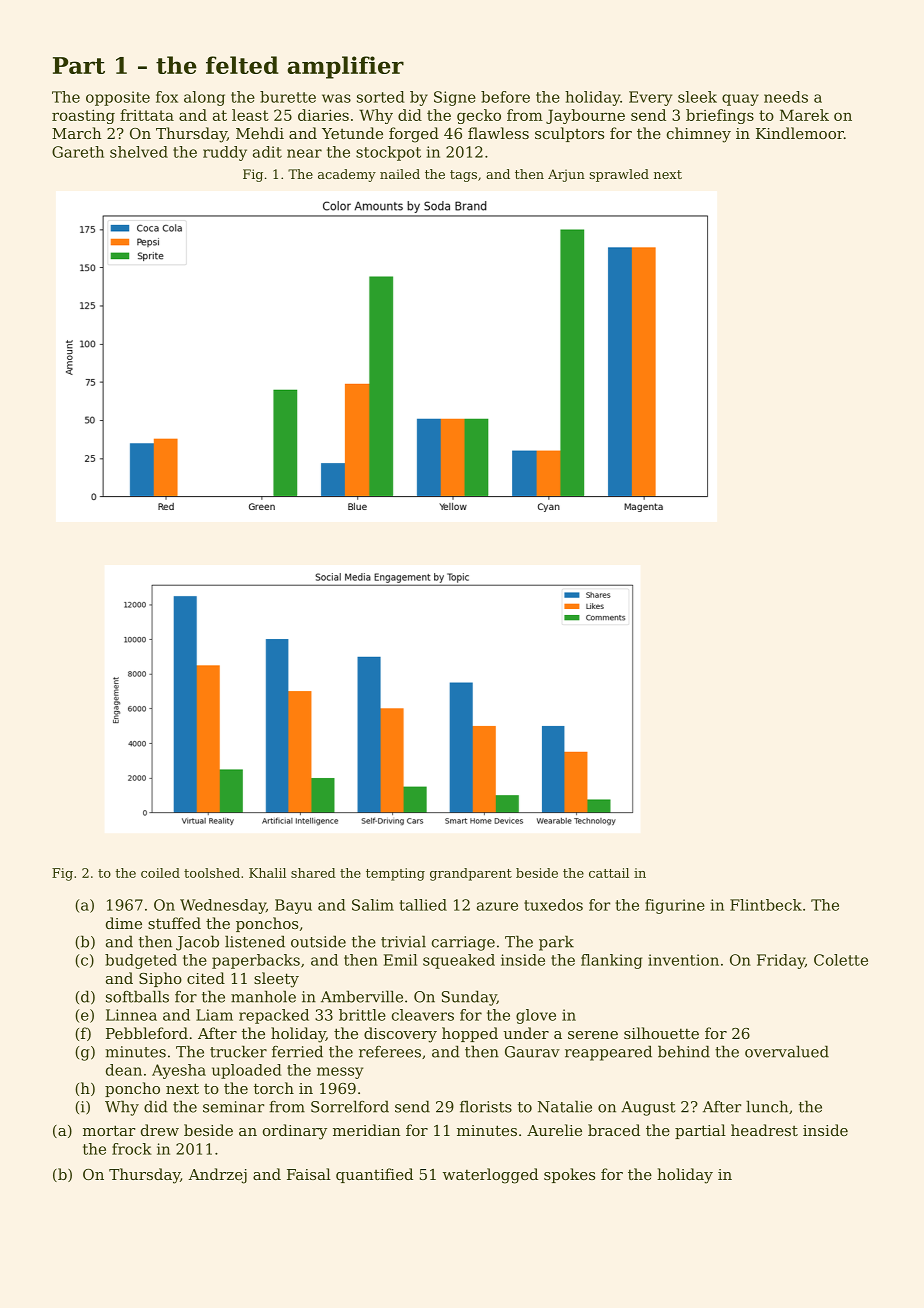 The height and width of the image is (1308, 924). Describe the element at coordinates (139, 152) in the image. I see `shelved` at that location.
